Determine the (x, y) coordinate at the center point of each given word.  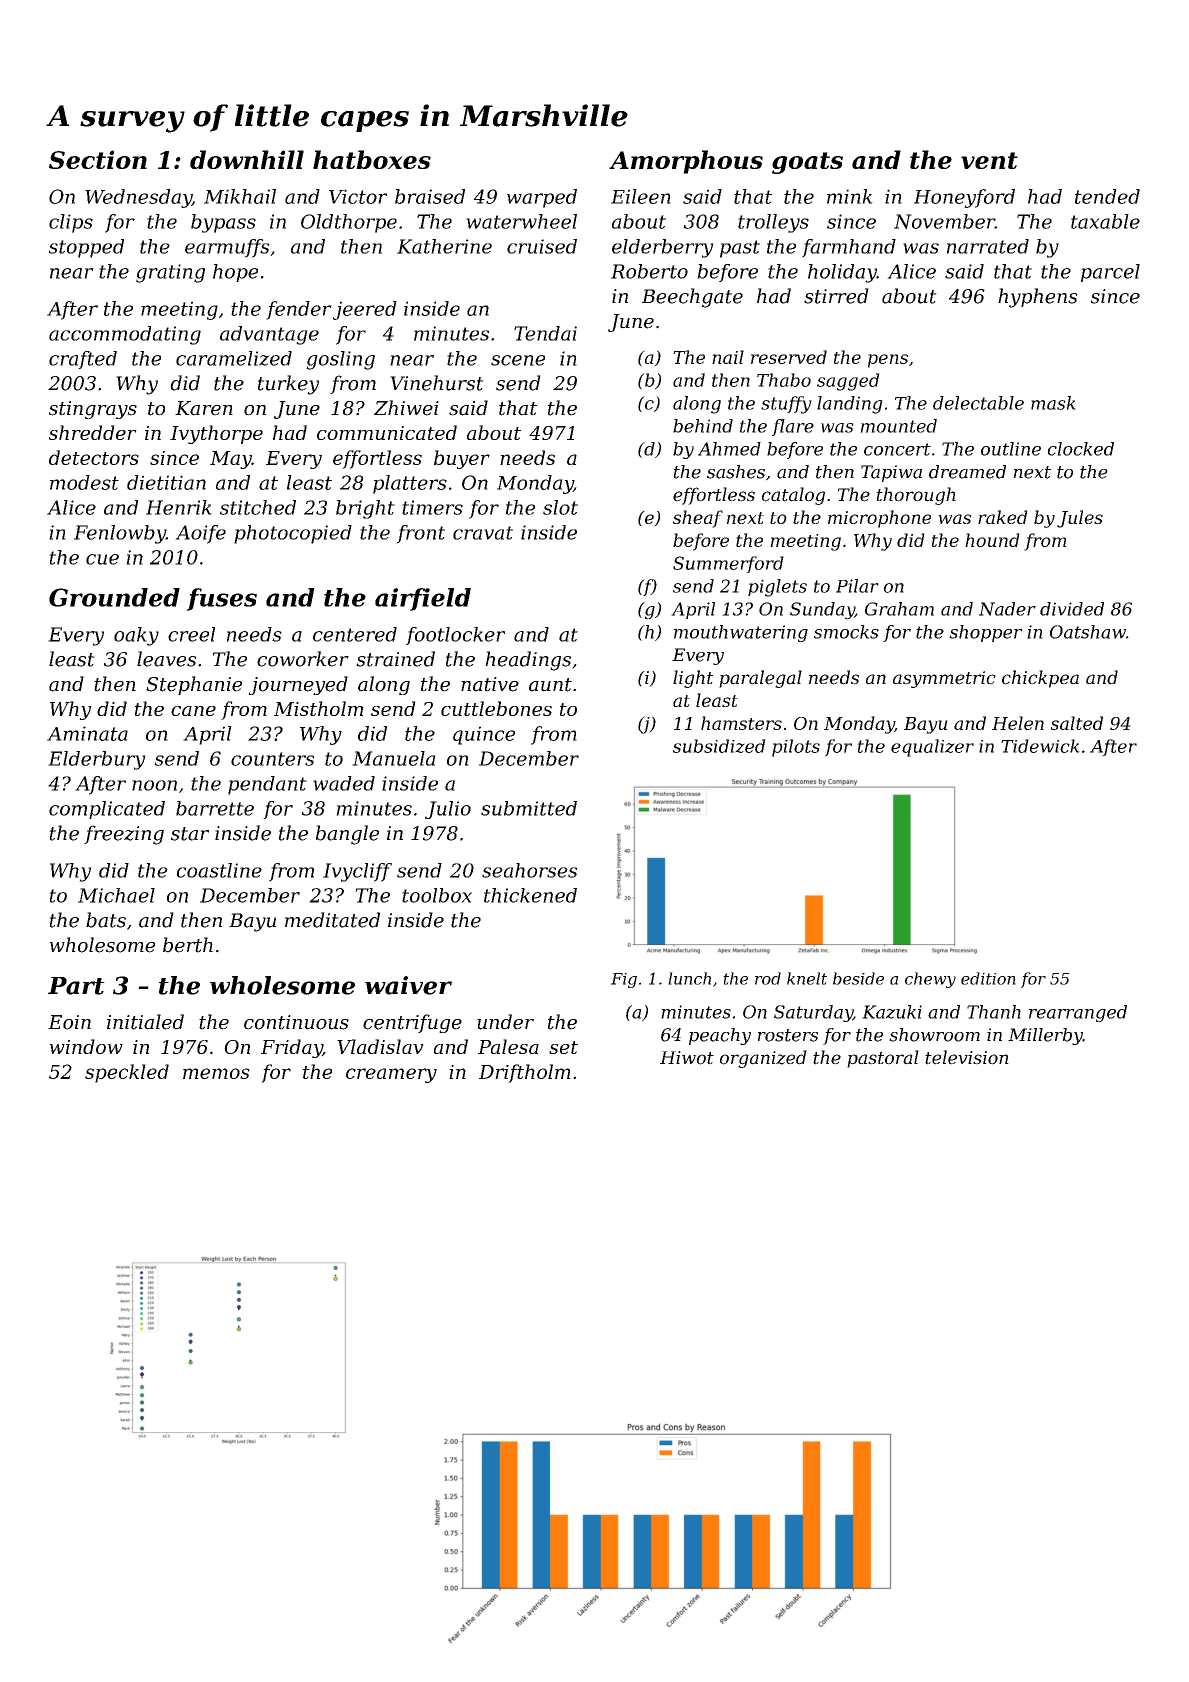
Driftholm (525, 1073)
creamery (391, 1075)
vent (989, 160)
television (967, 1057)
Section (98, 159)
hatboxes (372, 159)
